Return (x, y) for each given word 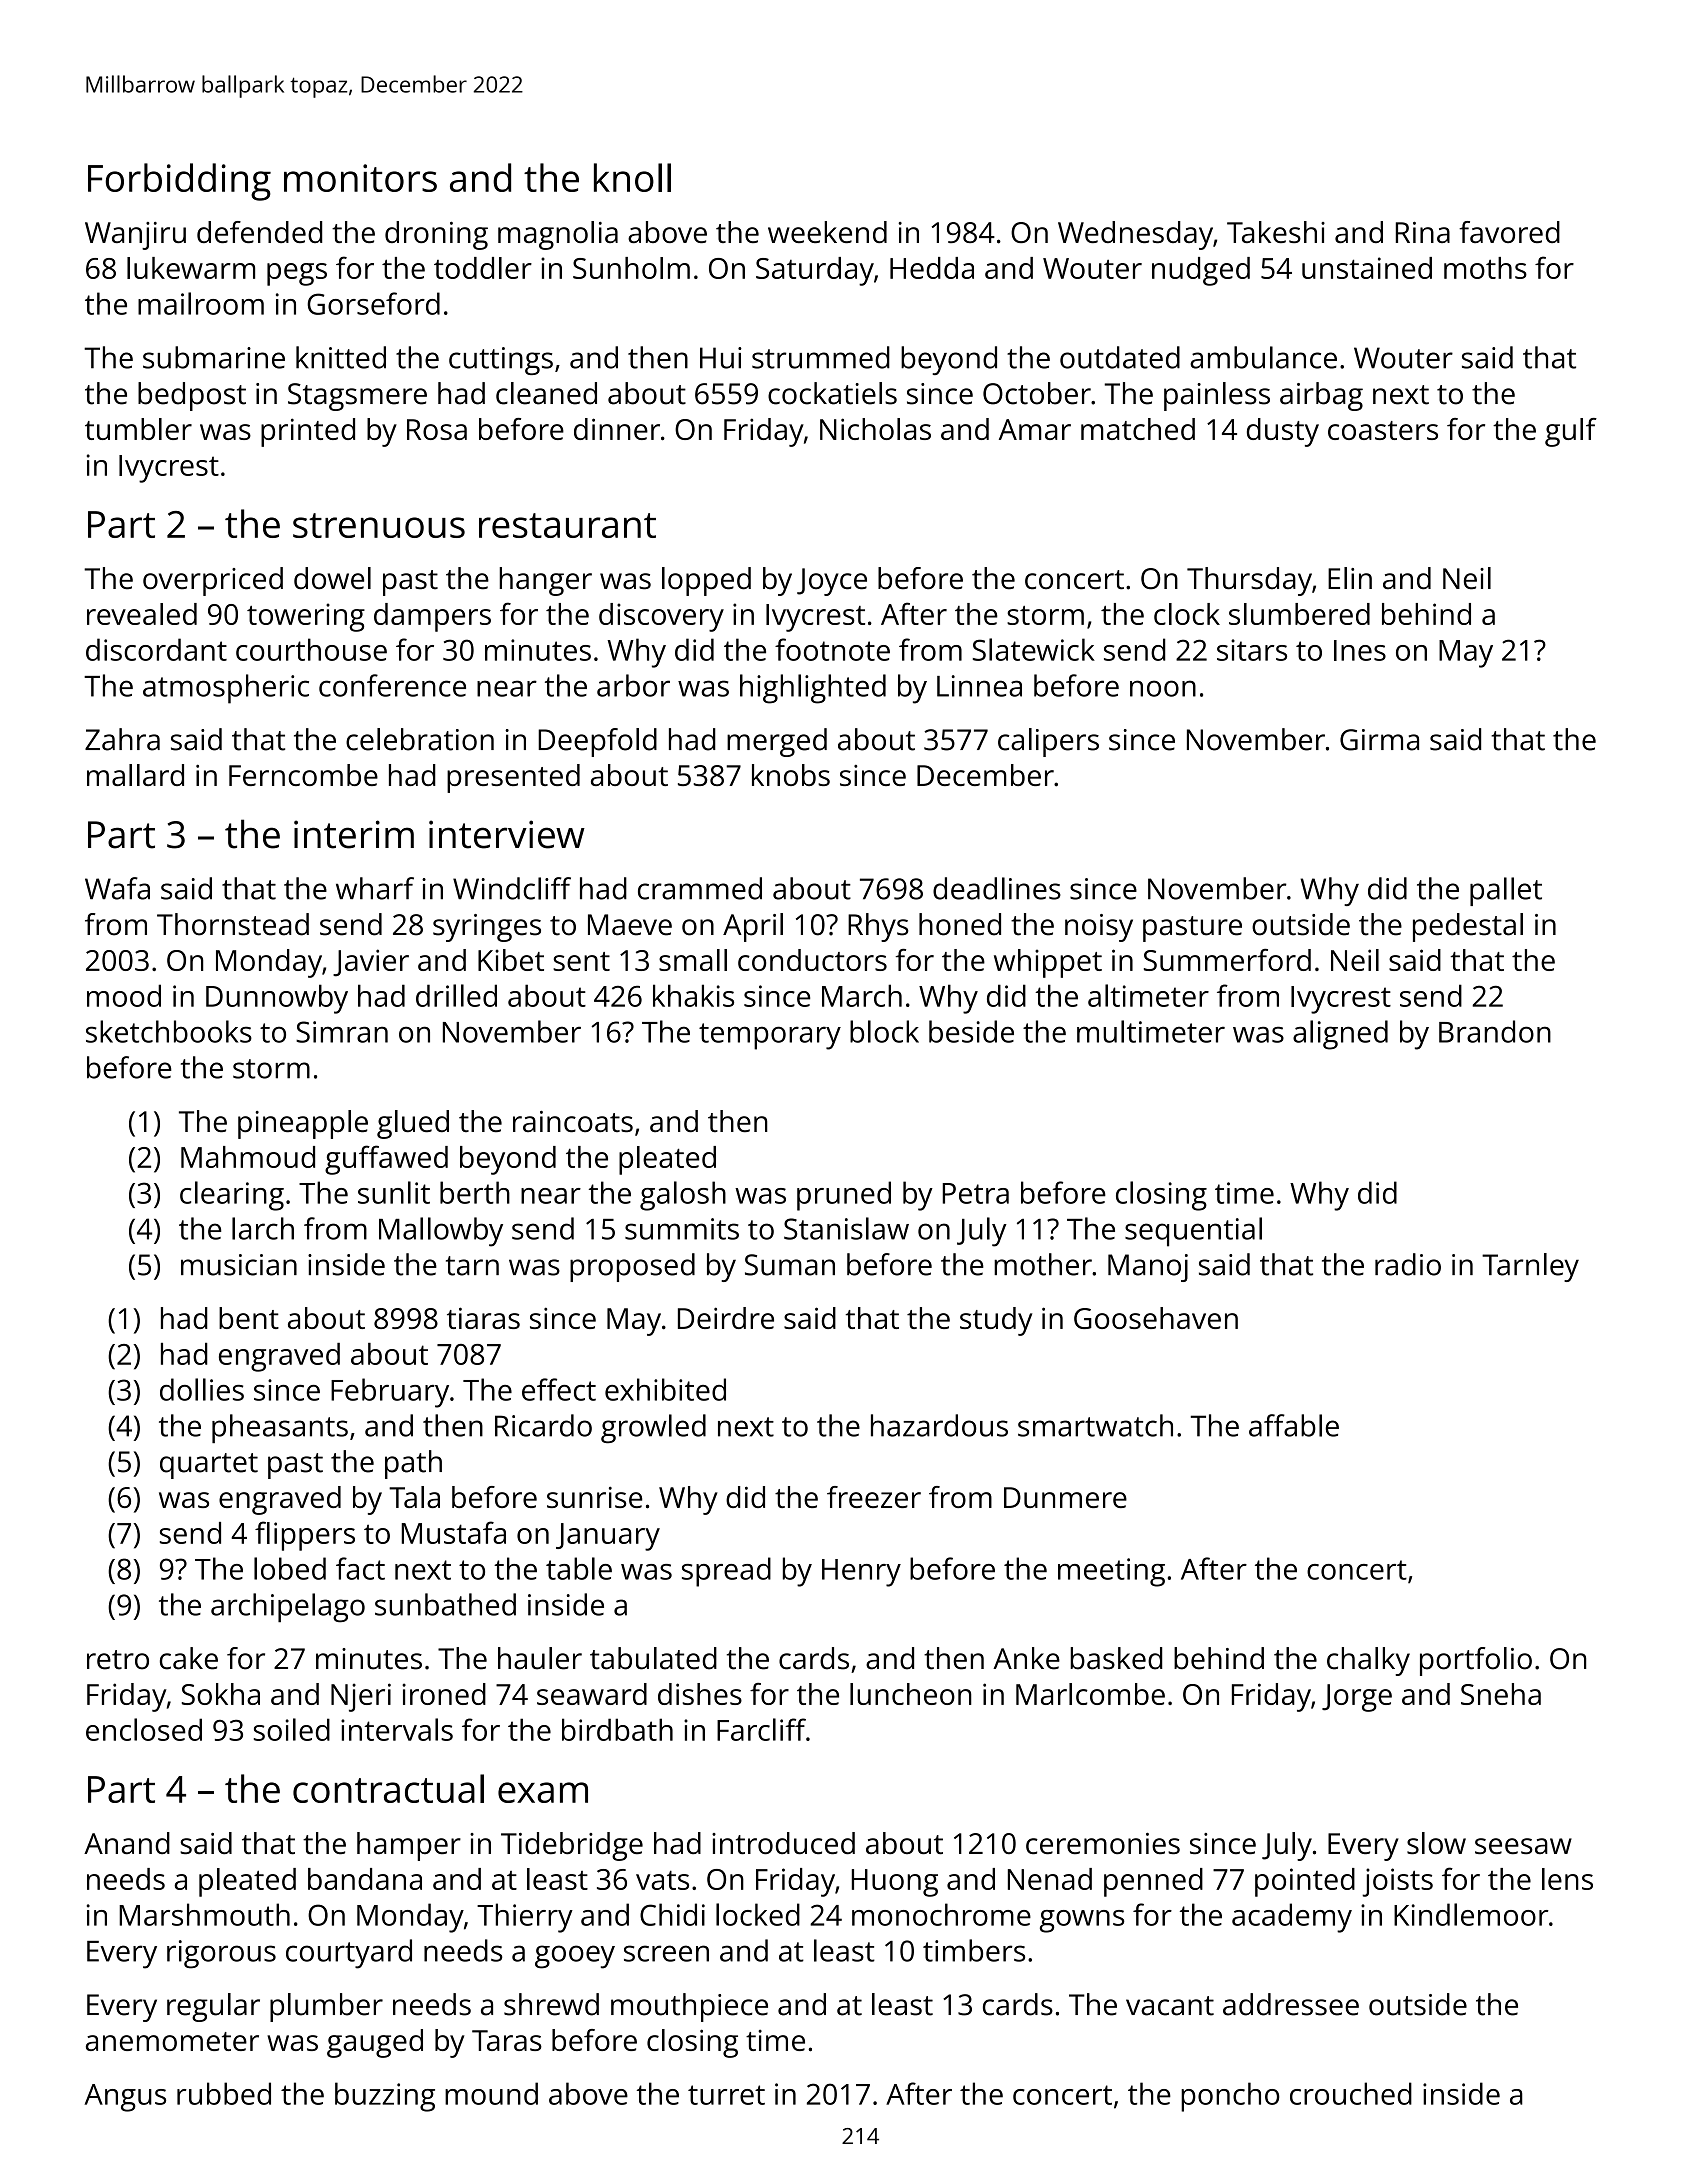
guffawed (386, 1160)
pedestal (1468, 927)
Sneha (1501, 1694)
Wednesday (1135, 235)
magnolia (558, 235)
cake (189, 1658)
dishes (700, 1694)
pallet (1506, 891)
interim (354, 834)
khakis (693, 995)
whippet (1048, 963)
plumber (326, 2007)
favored (1509, 232)
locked (758, 1914)
